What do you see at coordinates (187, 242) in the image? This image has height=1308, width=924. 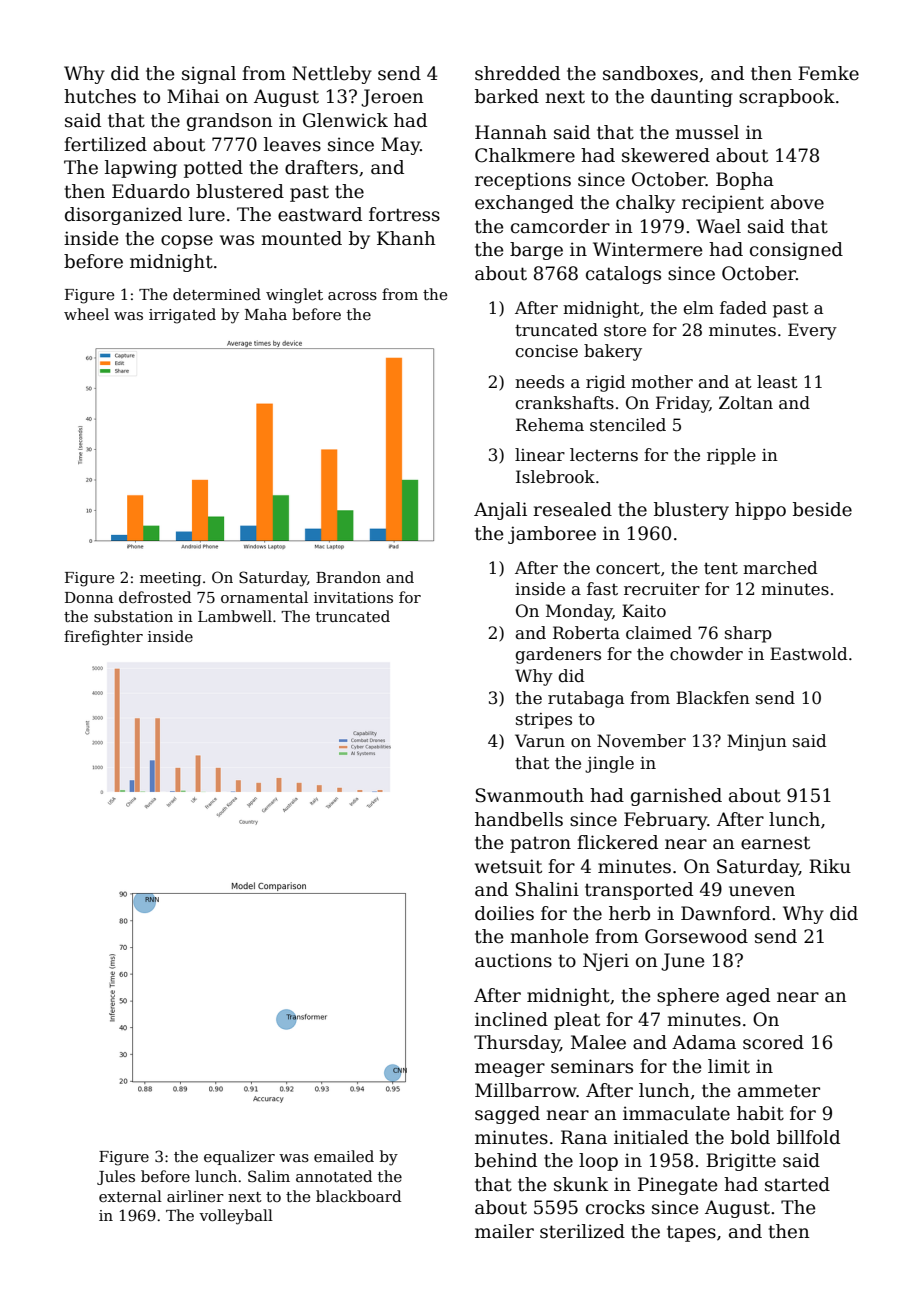 I see `copse` at bounding box center [187, 242].
